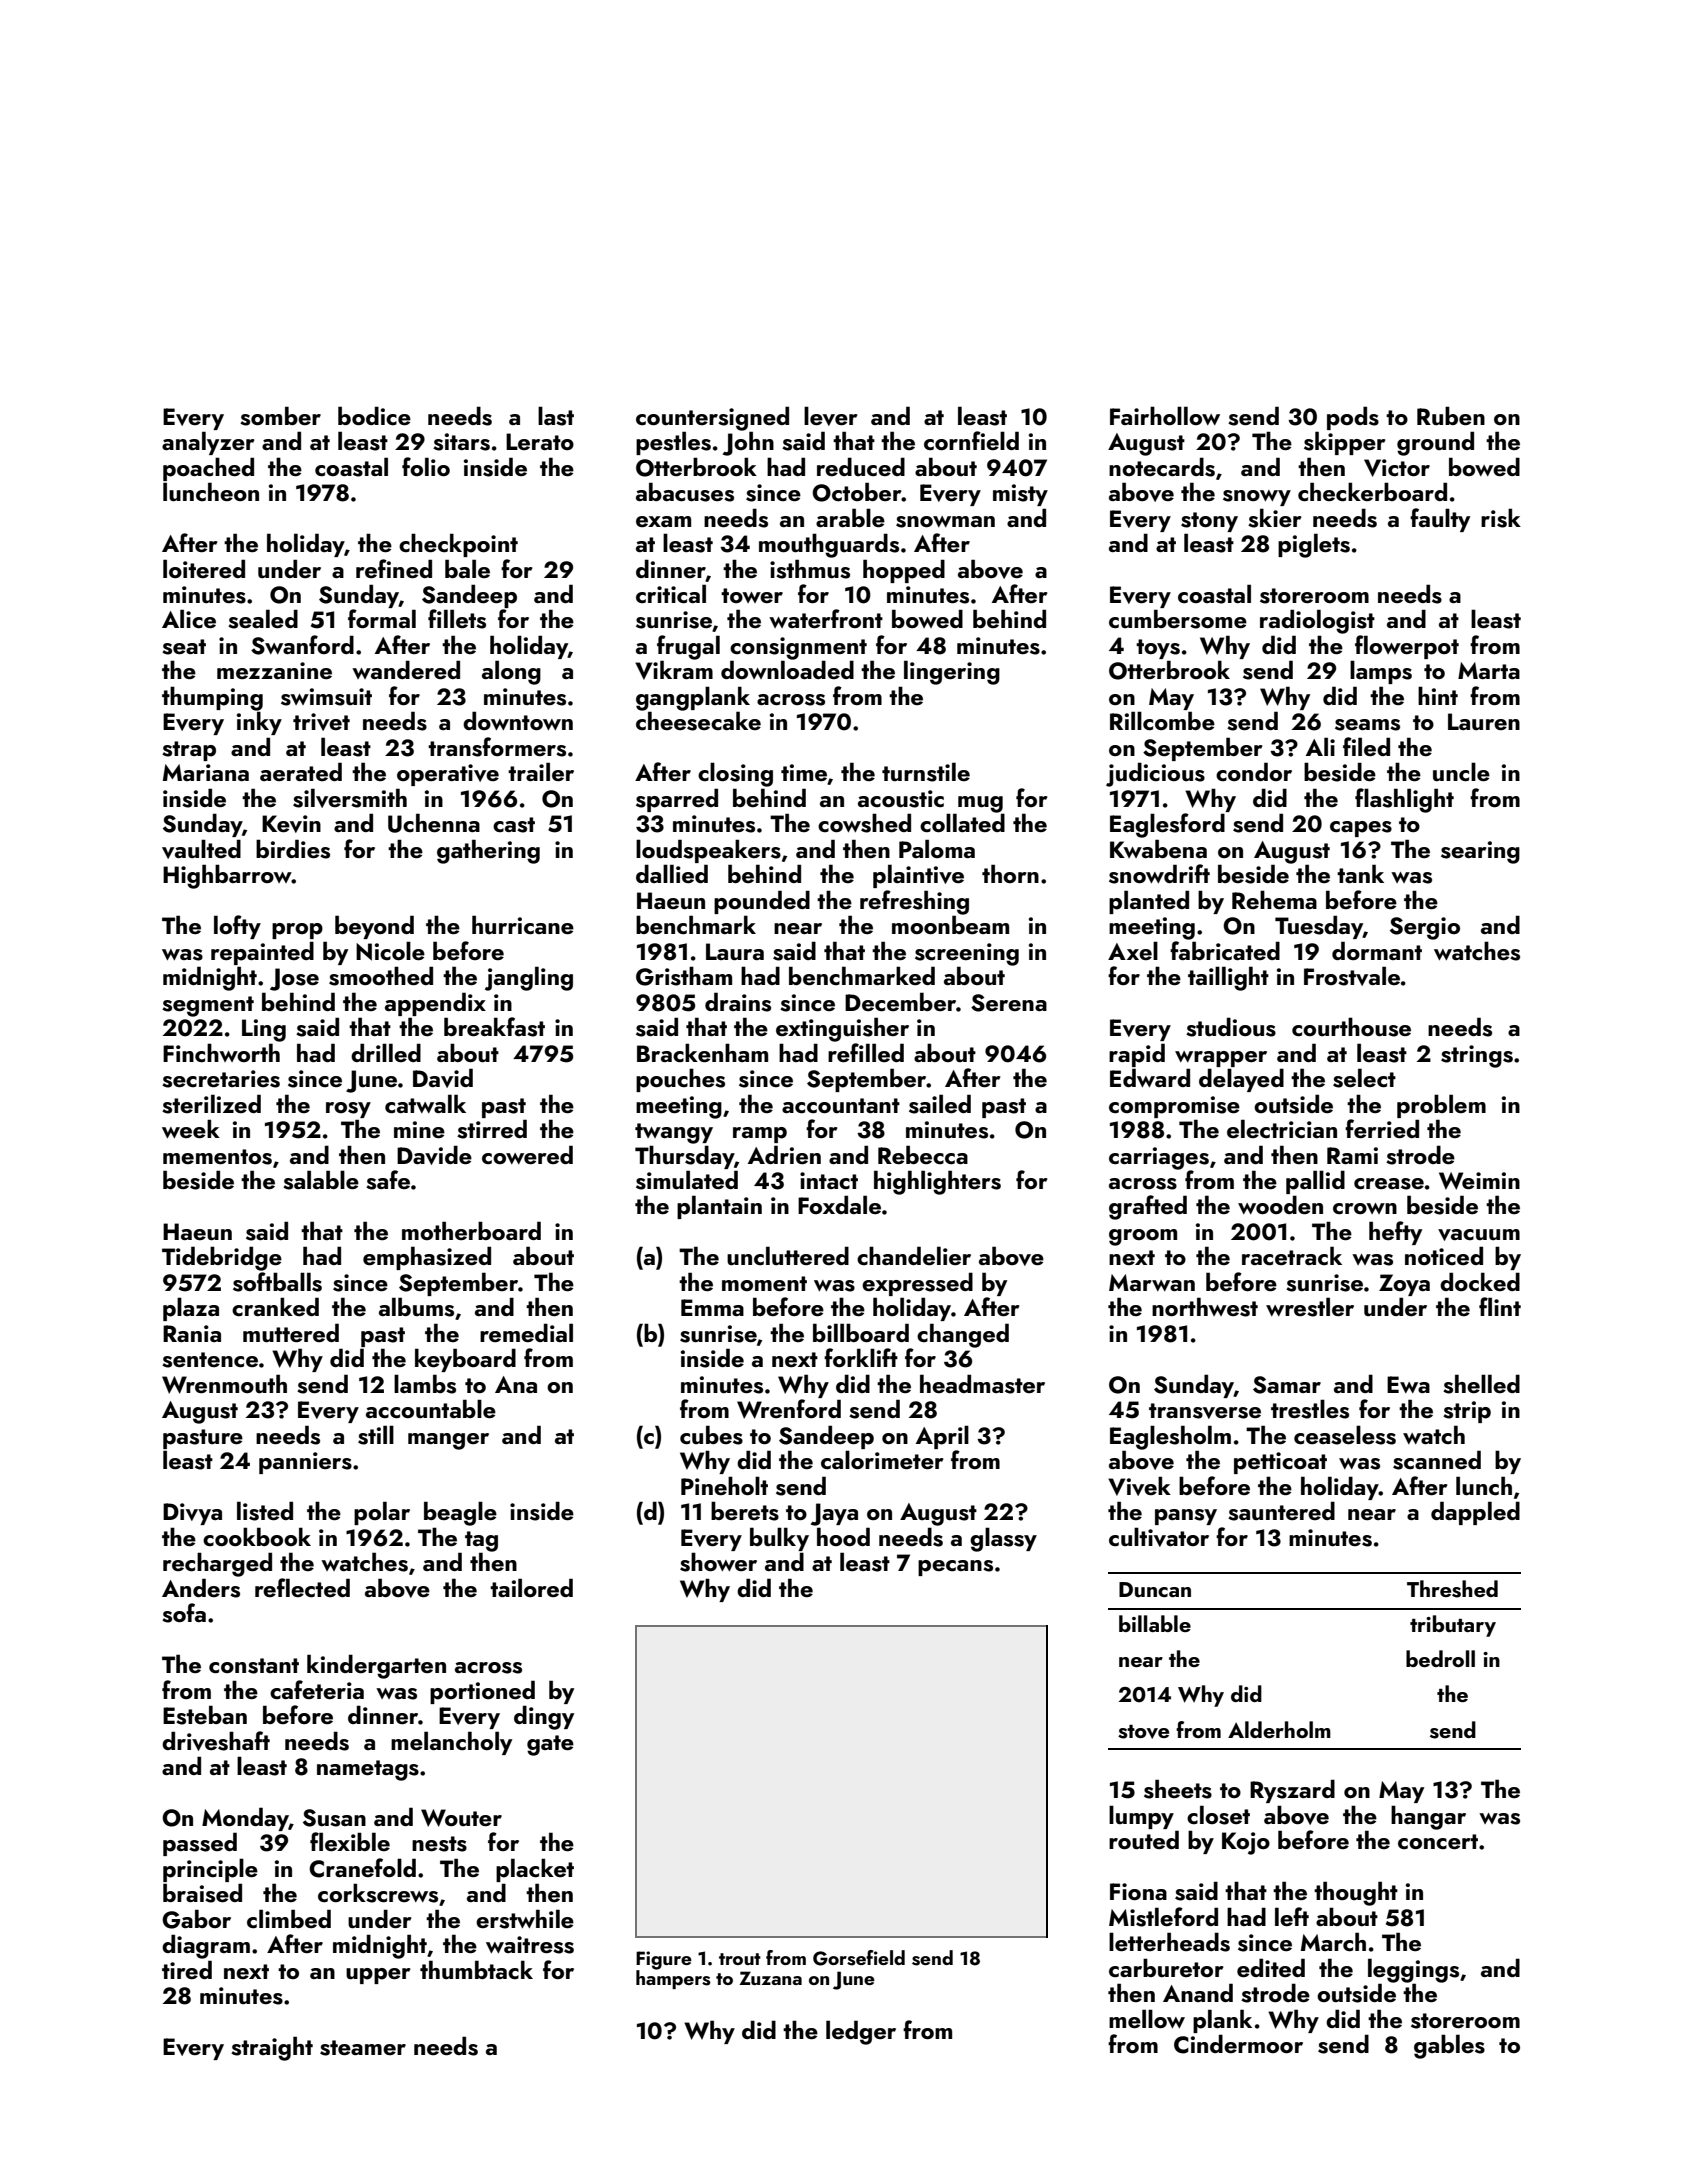  I want to click on reduced, so click(861, 466).
